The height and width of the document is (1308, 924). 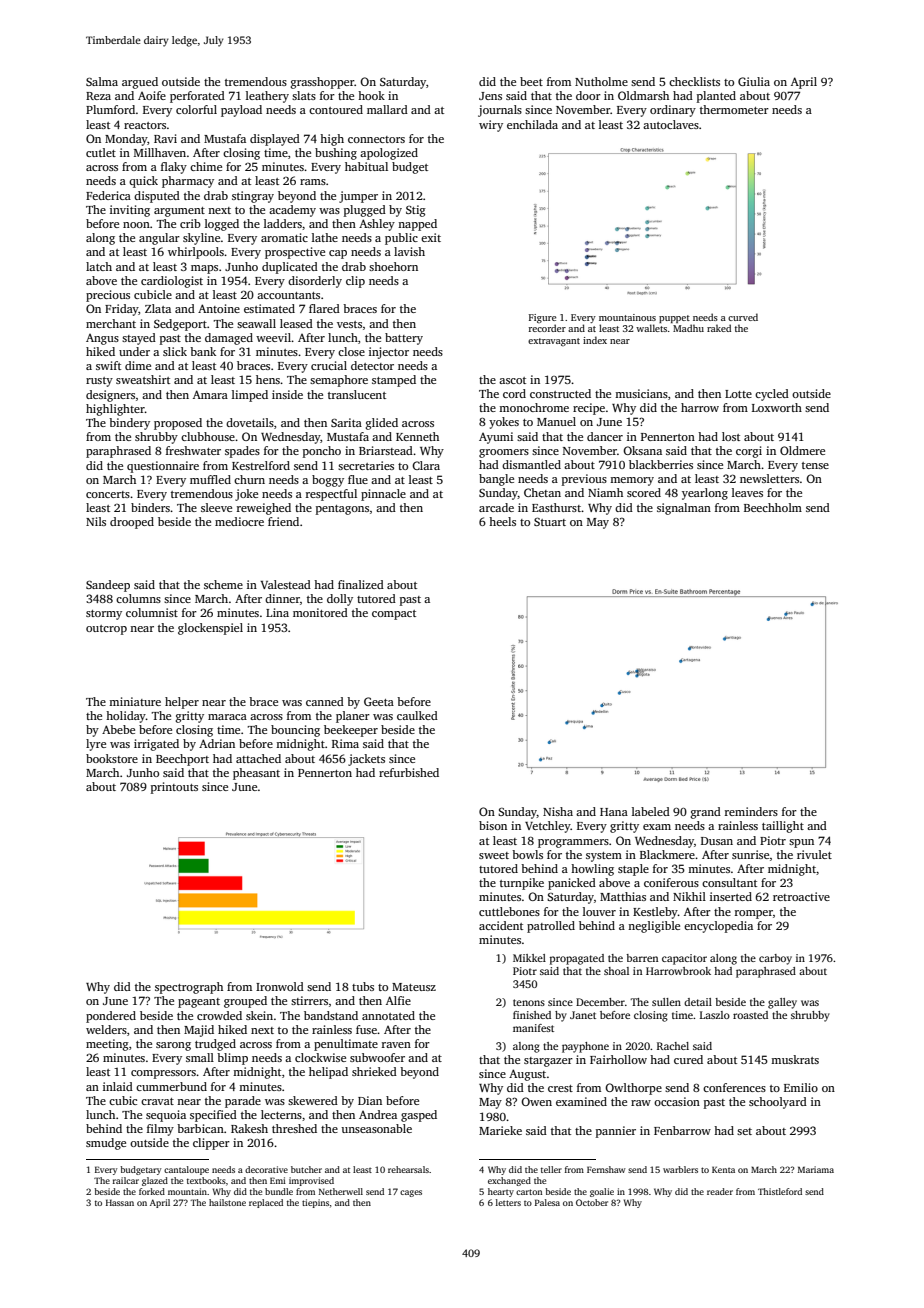 What do you see at coordinates (490, 96) in the document?
I see `Jens` at bounding box center [490, 96].
